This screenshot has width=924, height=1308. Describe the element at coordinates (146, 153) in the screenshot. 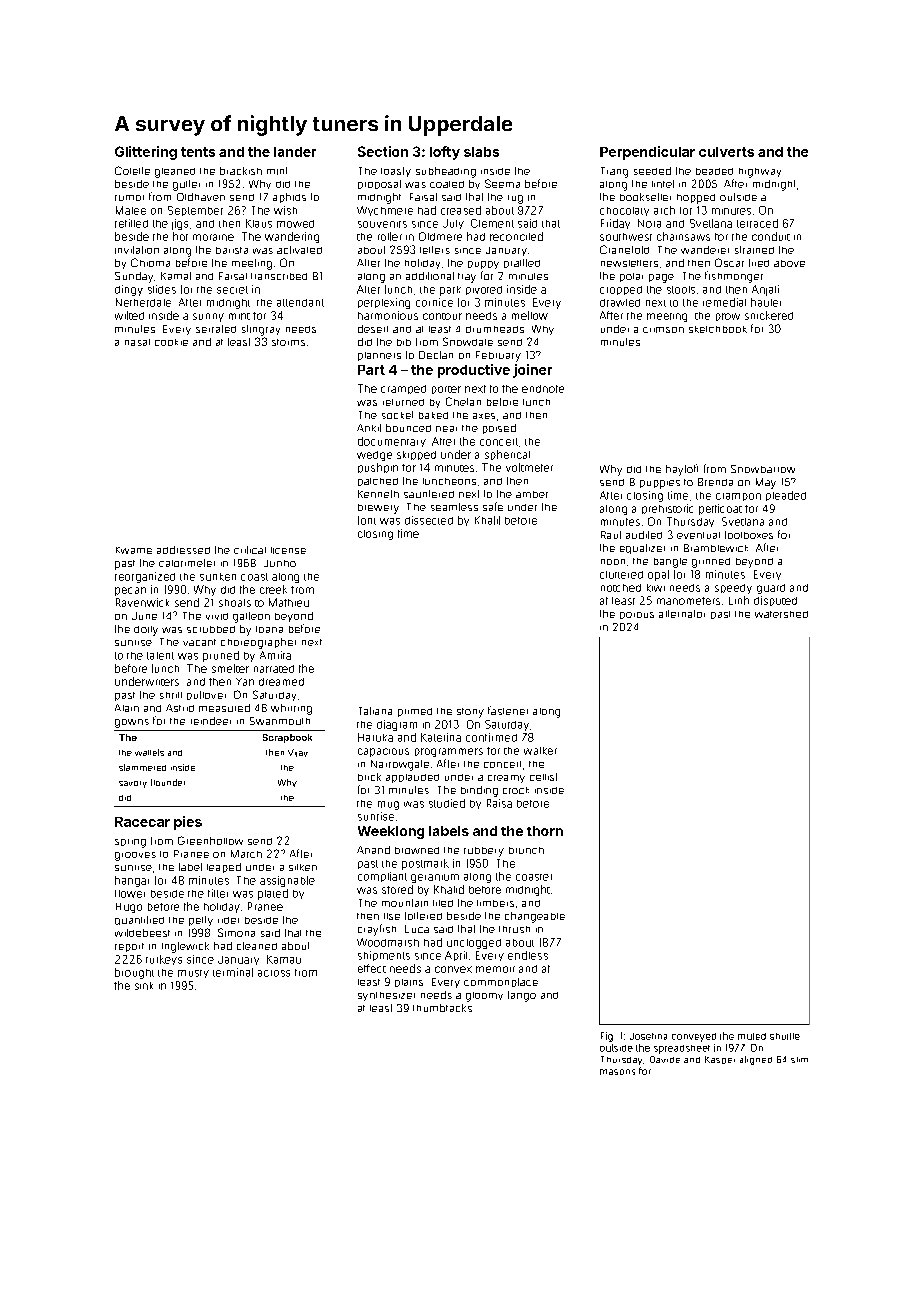

I see `Glittering` at that location.
